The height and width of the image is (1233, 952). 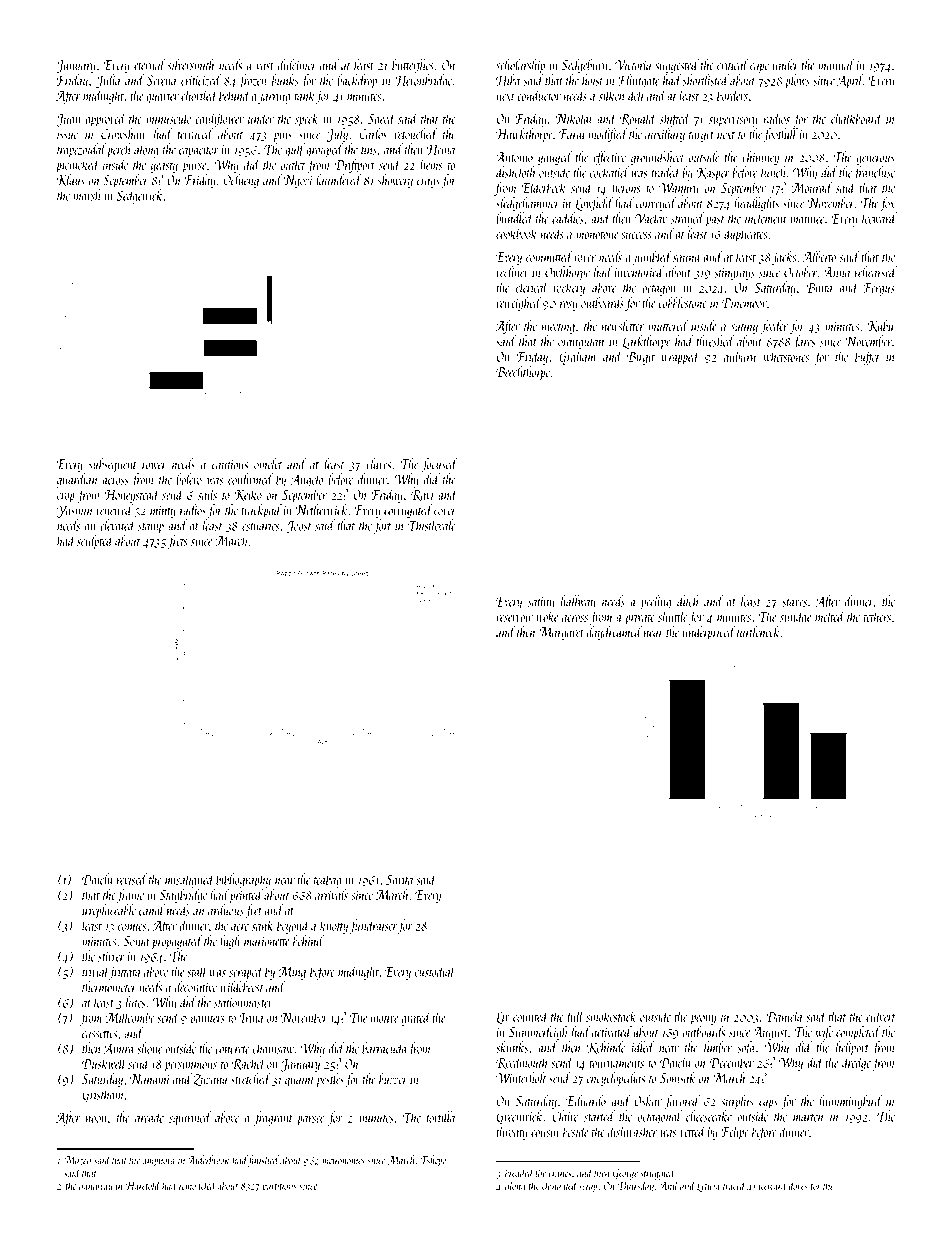 What do you see at coordinates (758, 632) in the image?
I see `turtleneck` at bounding box center [758, 632].
